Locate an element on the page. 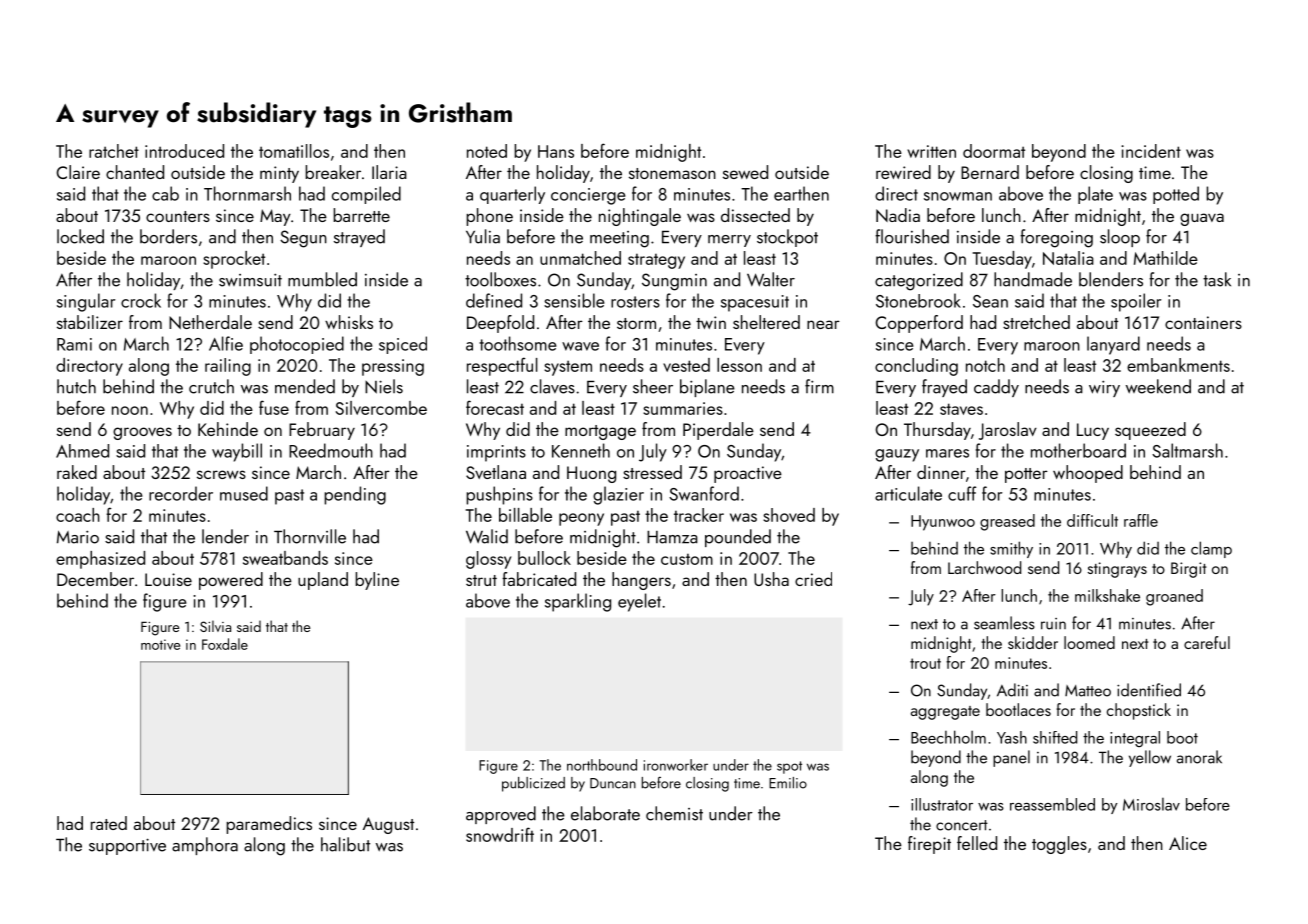 The height and width of the document is (924, 1308). Hans is located at coordinates (556, 151).
